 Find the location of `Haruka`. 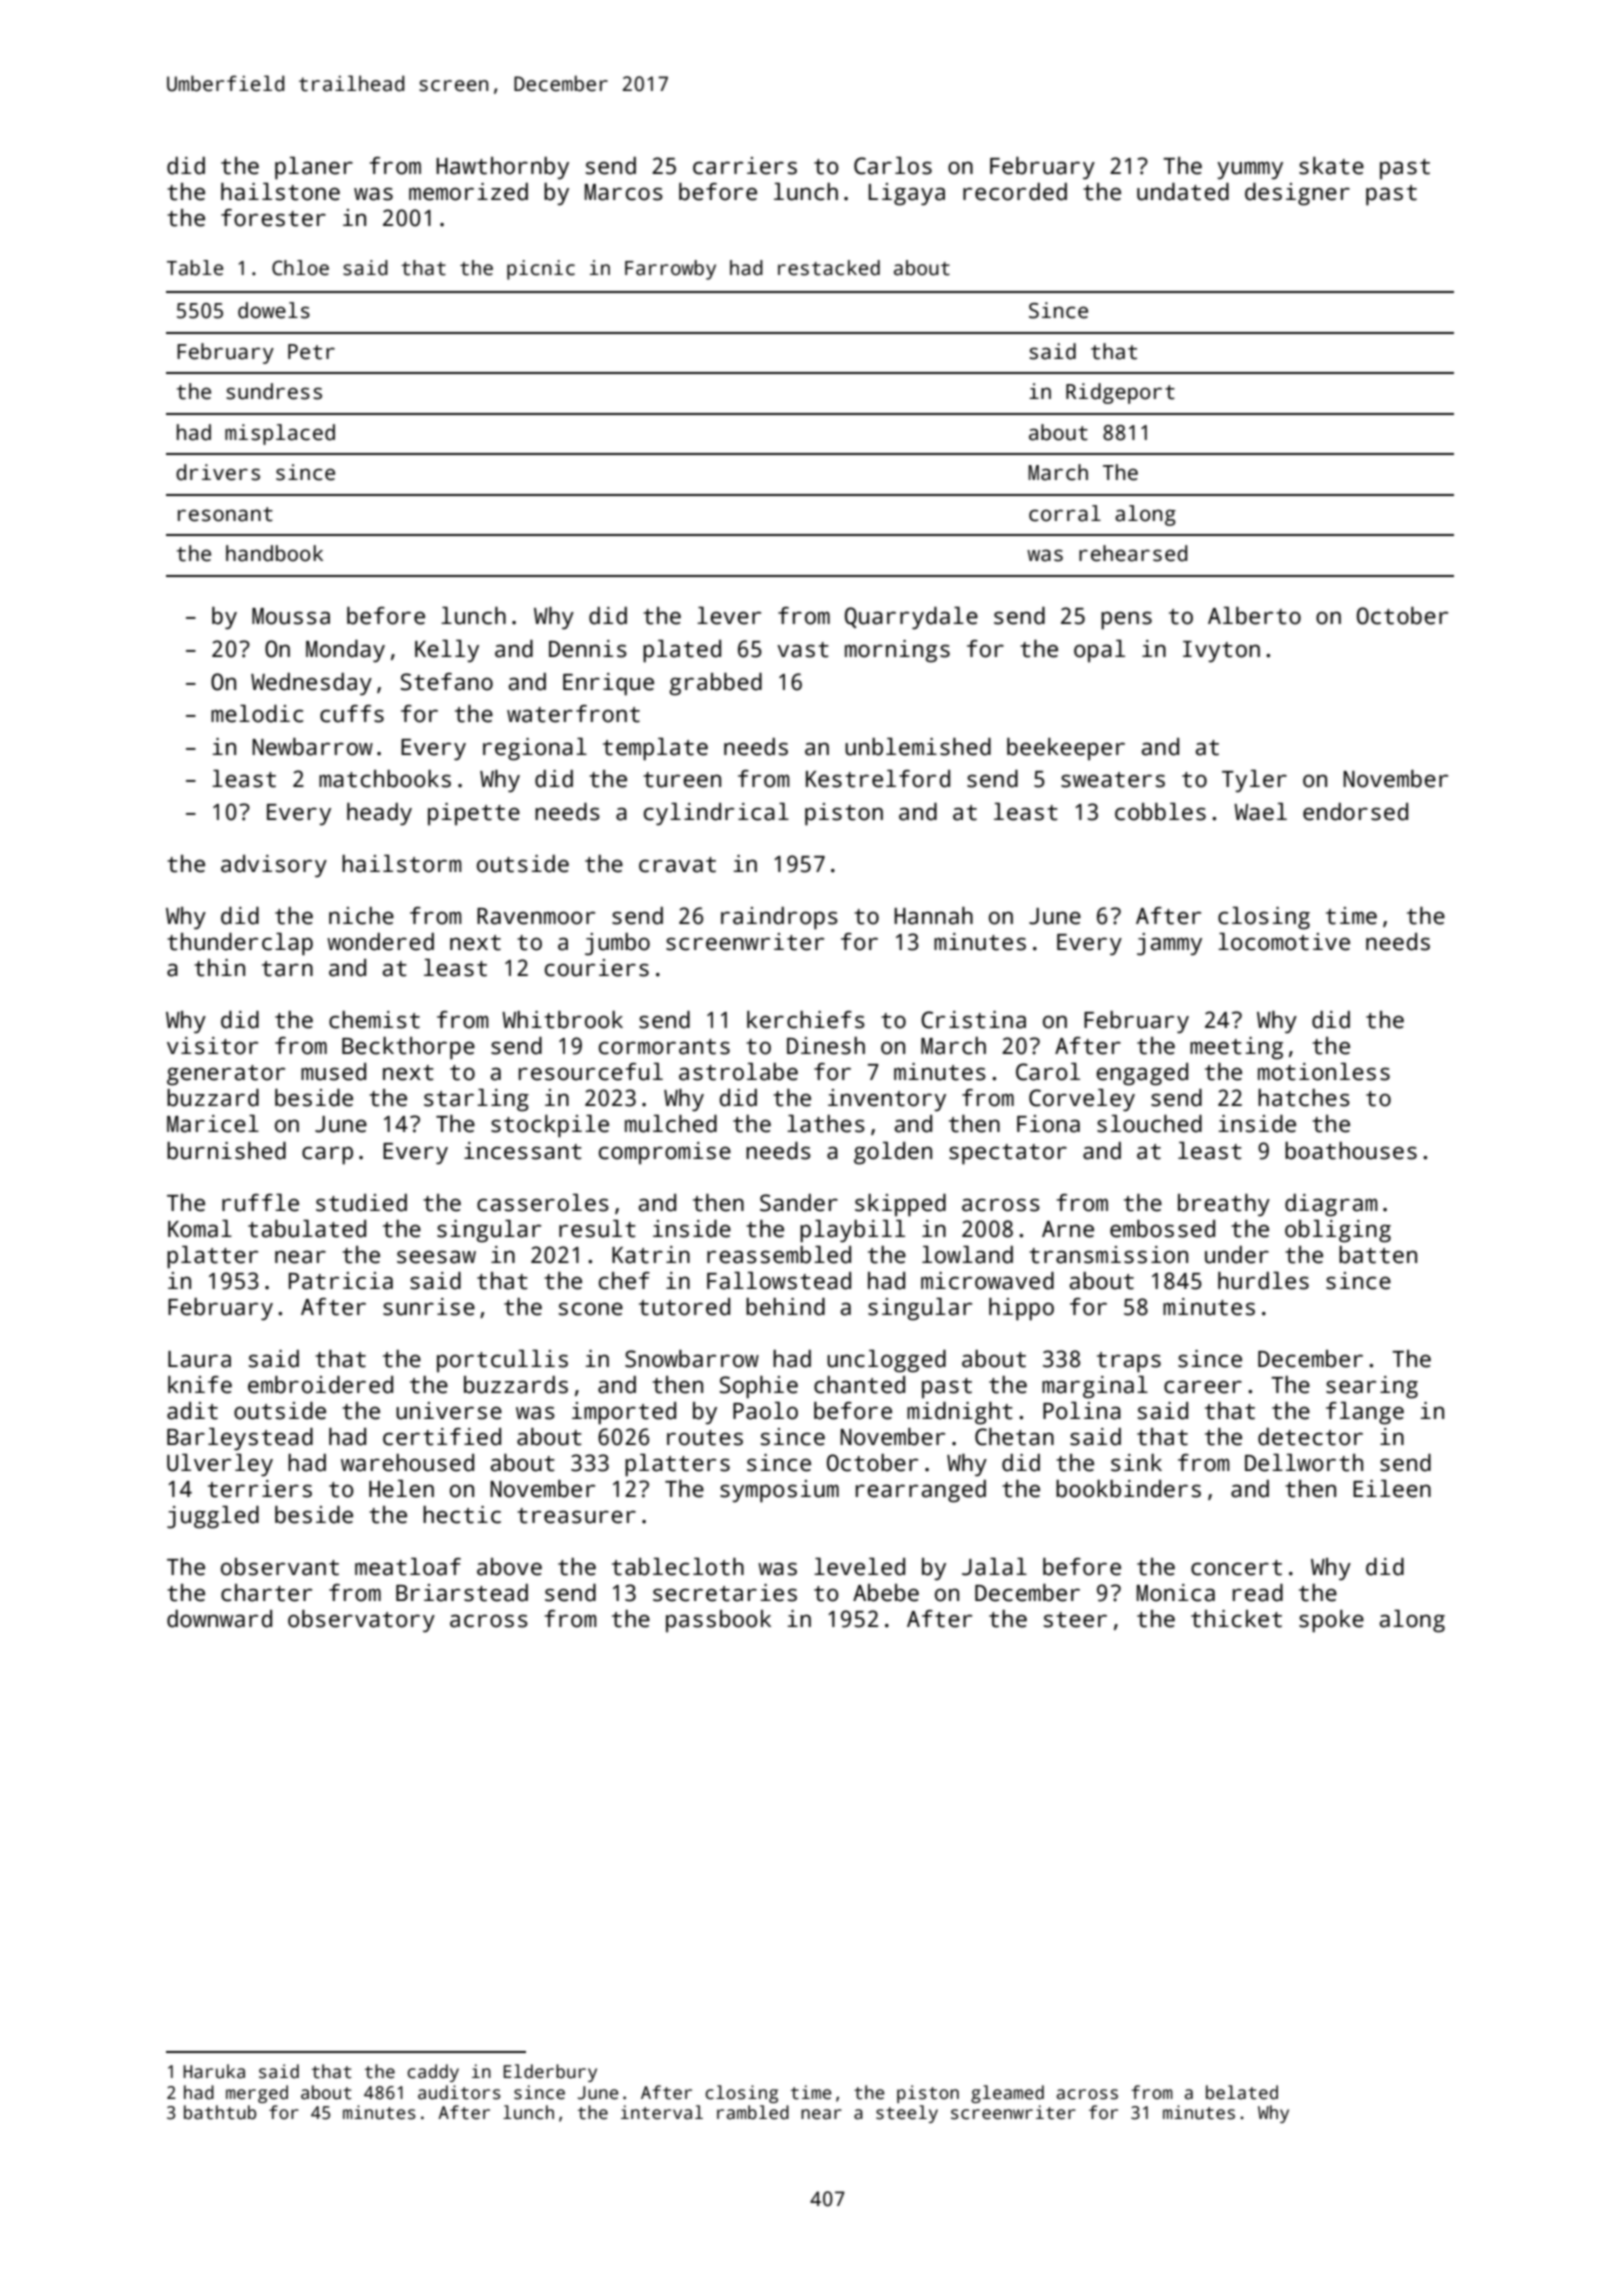

Haruka is located at coordinates (214, 2071).
